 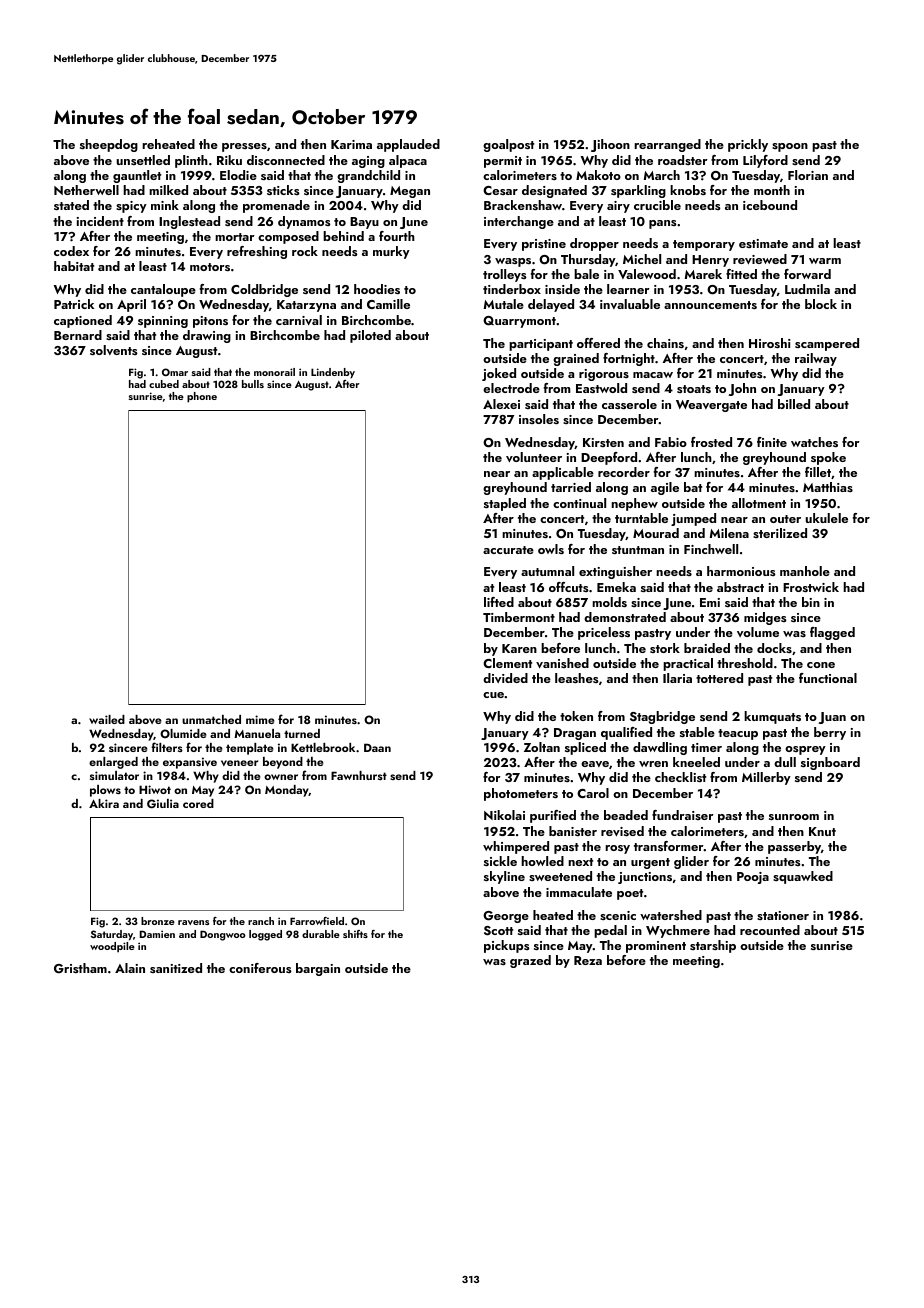 What do you see at coordinates (114, 350) in the document?
I see `solvents` at bounding box center [114, 350].
